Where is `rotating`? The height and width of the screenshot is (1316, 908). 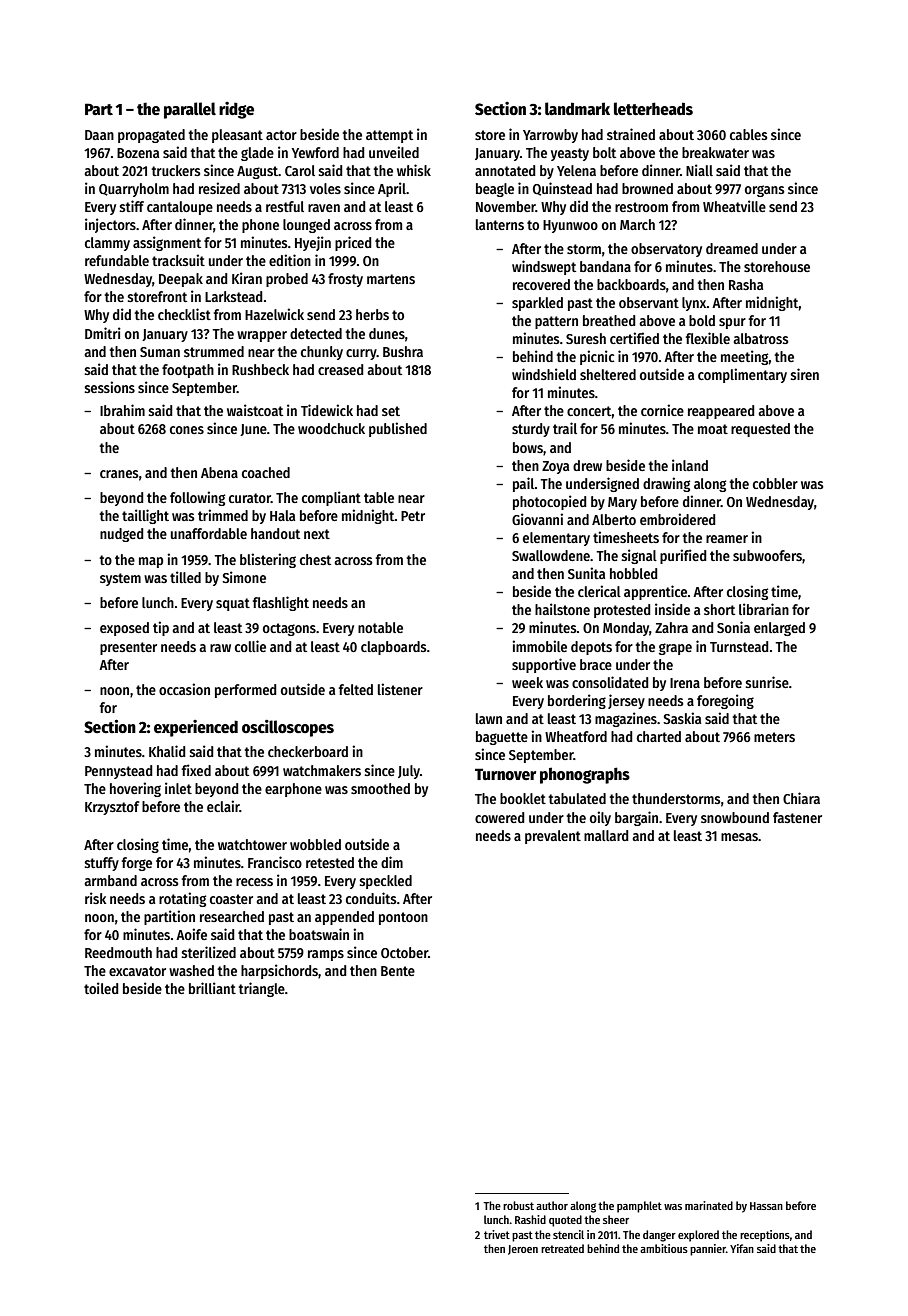 rotating is located at coordinates (182, 899).
